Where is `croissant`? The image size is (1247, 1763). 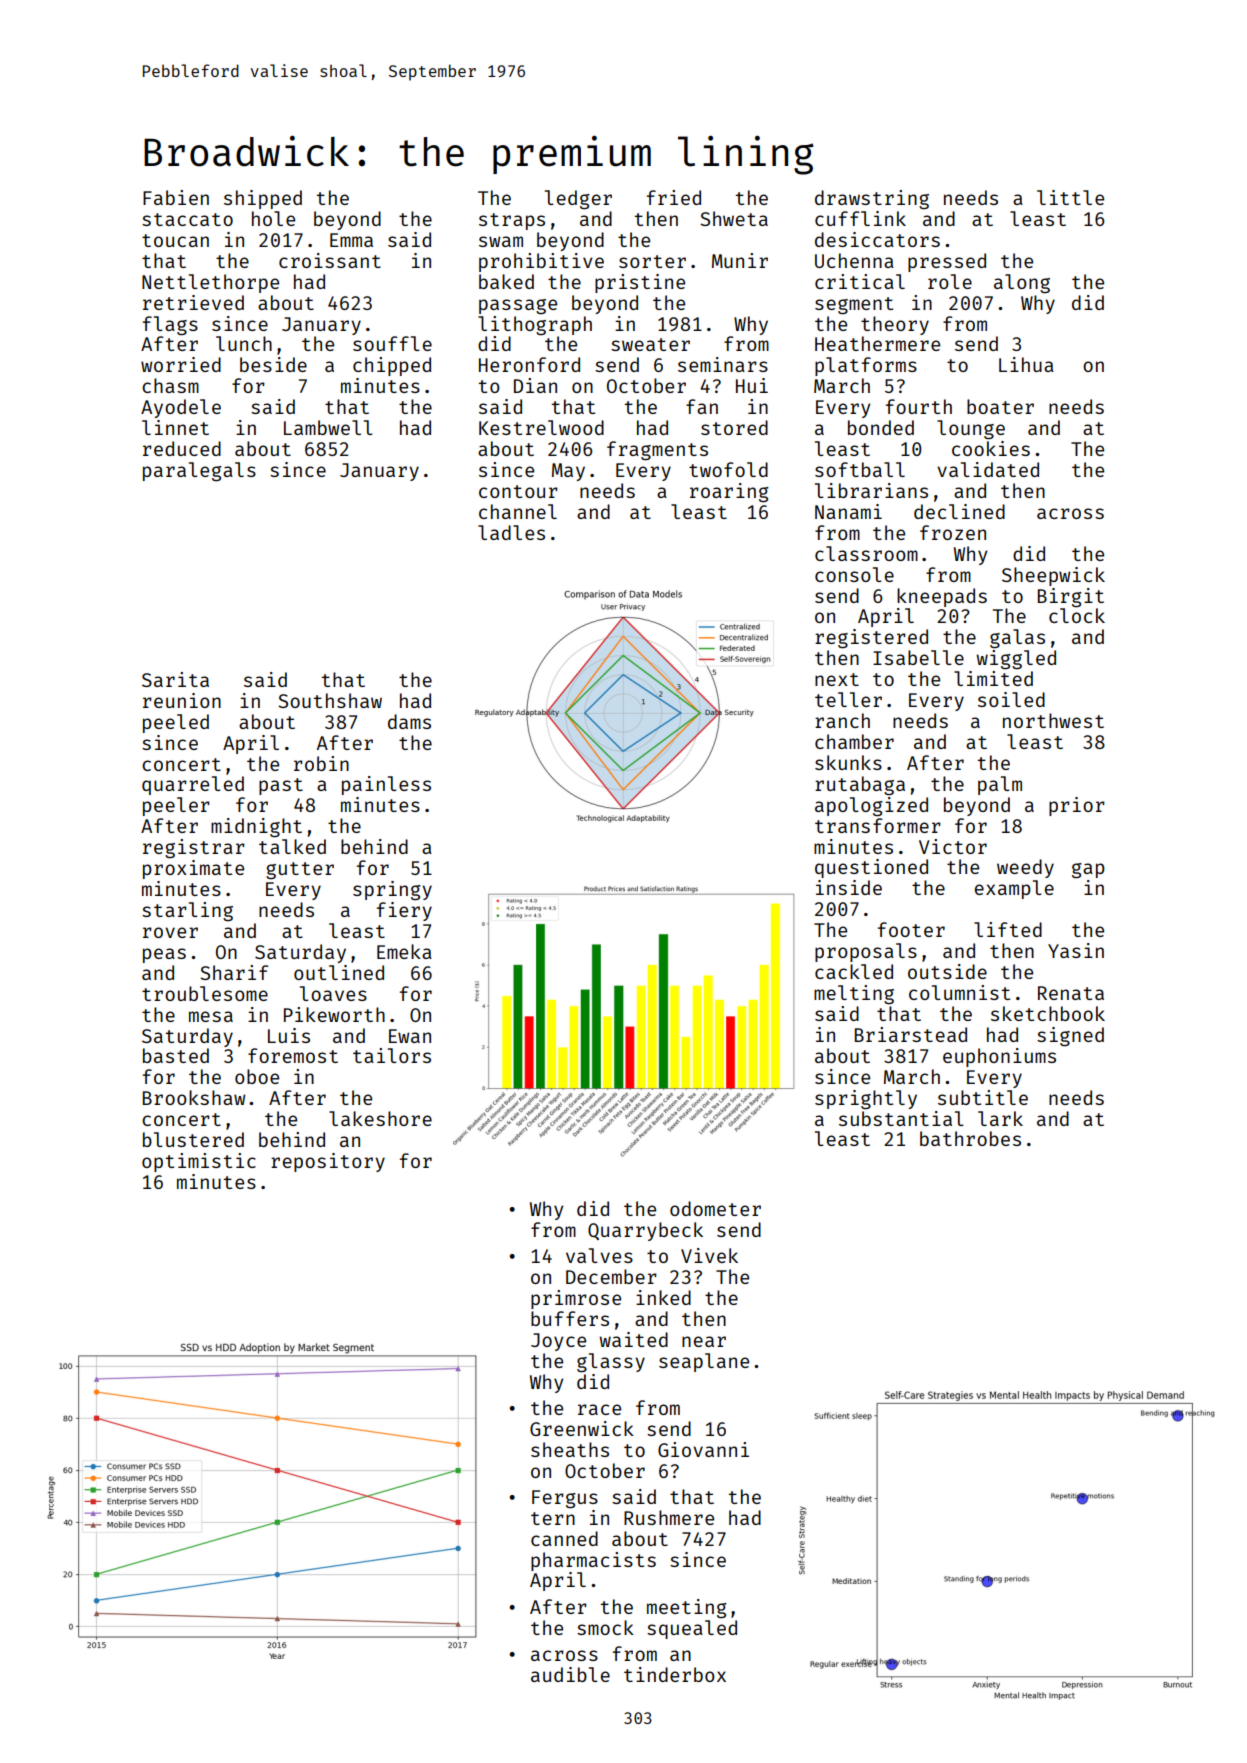
croissant is located at coordinates (330, 260).
